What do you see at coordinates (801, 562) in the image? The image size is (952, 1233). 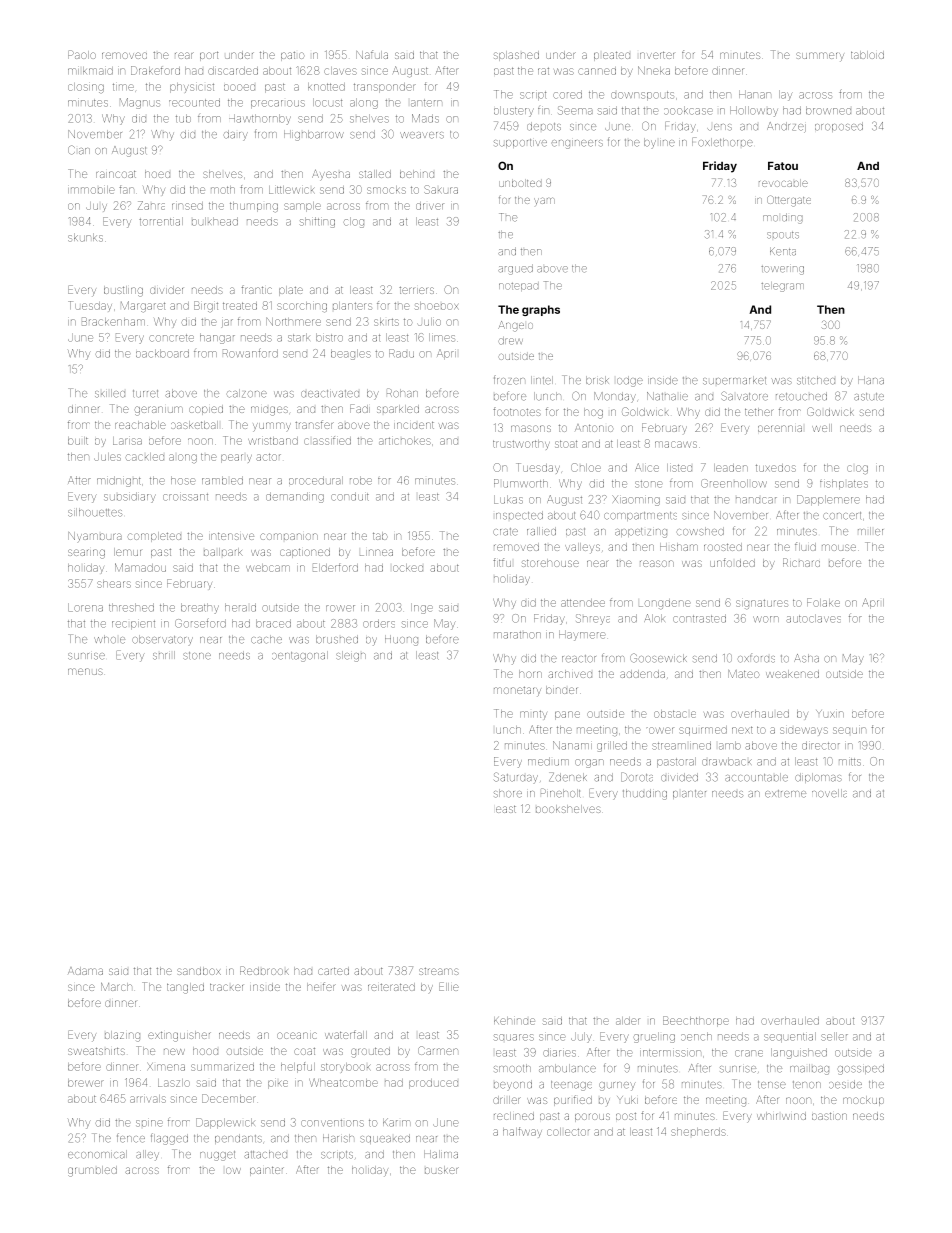 I see `Richard` at bounding box center [801, 562].
